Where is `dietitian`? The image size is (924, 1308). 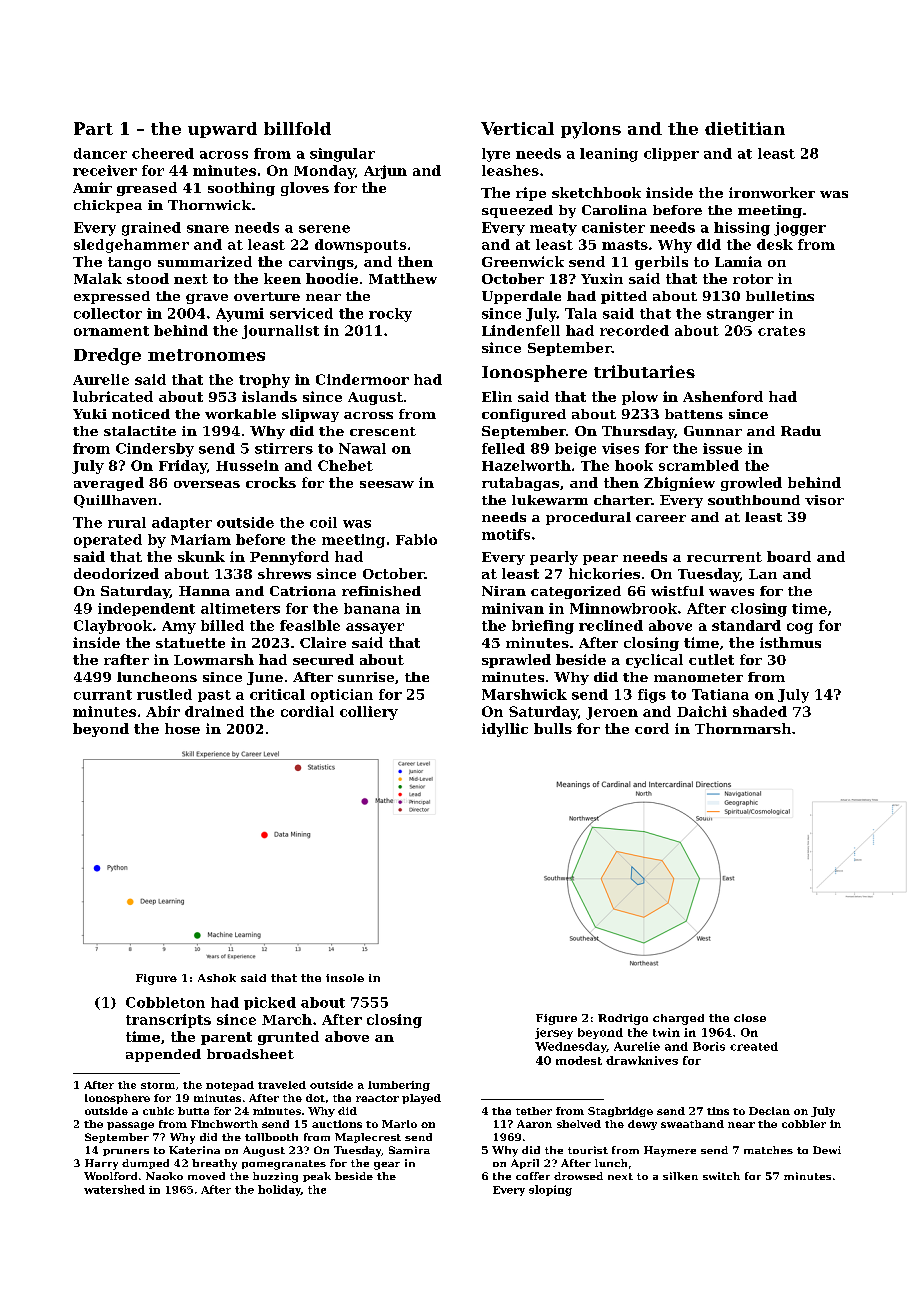 dietitian is located at coordinates (745, 128).
